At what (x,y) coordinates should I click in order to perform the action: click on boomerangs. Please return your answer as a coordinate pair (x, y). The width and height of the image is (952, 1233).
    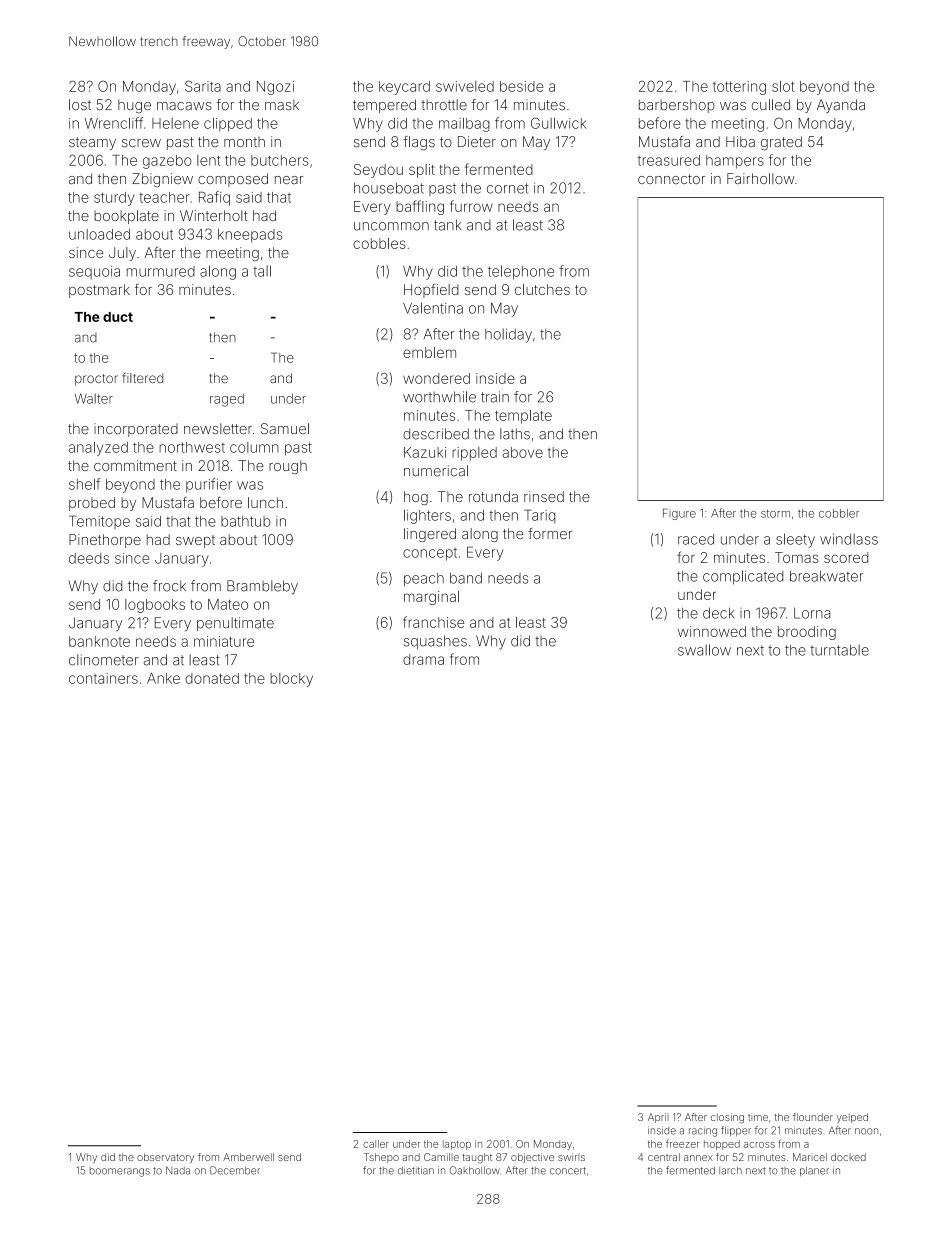
    Looking at the image, I should click on (120, 1172).
